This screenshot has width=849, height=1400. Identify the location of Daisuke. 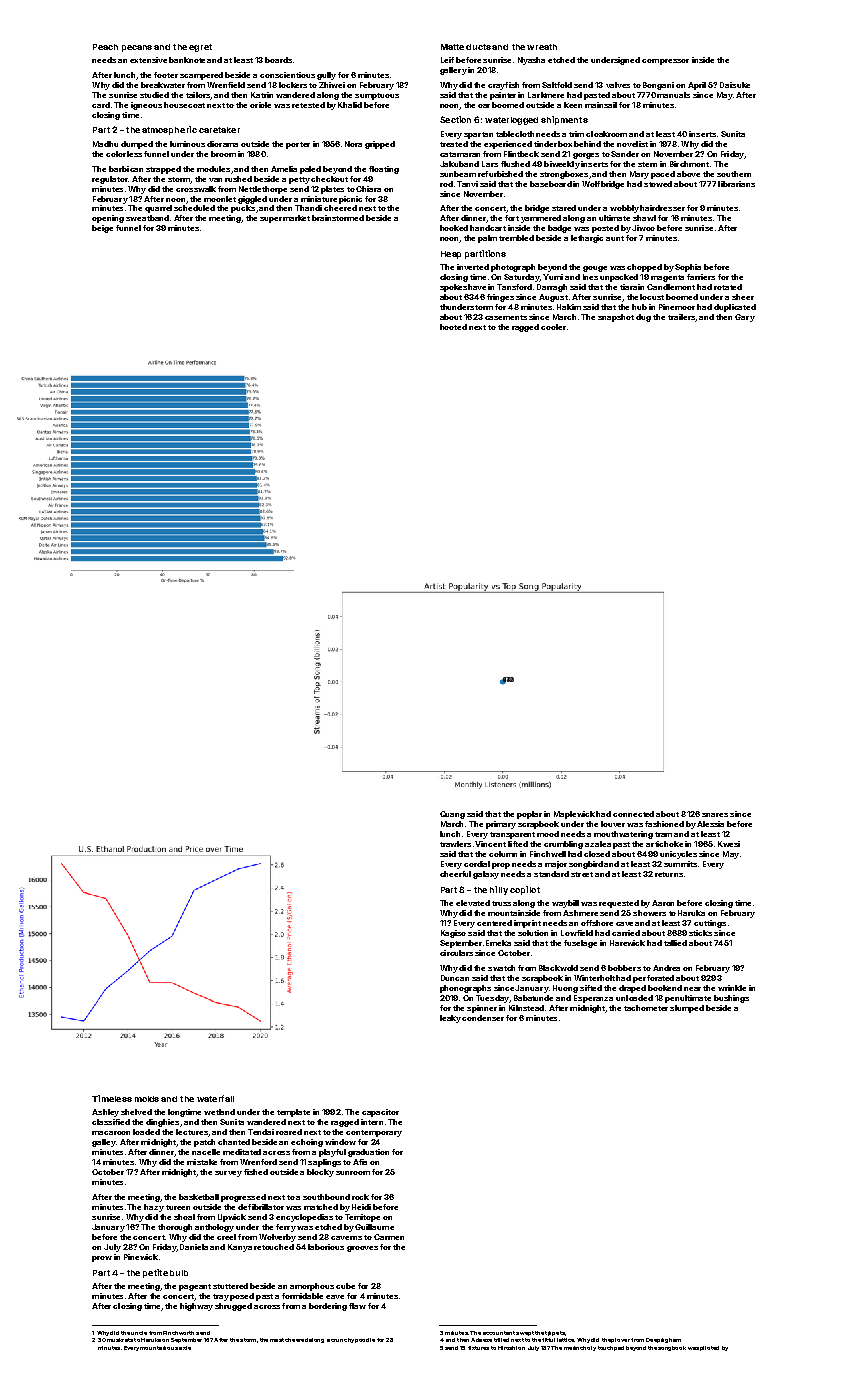
(735, 85).
